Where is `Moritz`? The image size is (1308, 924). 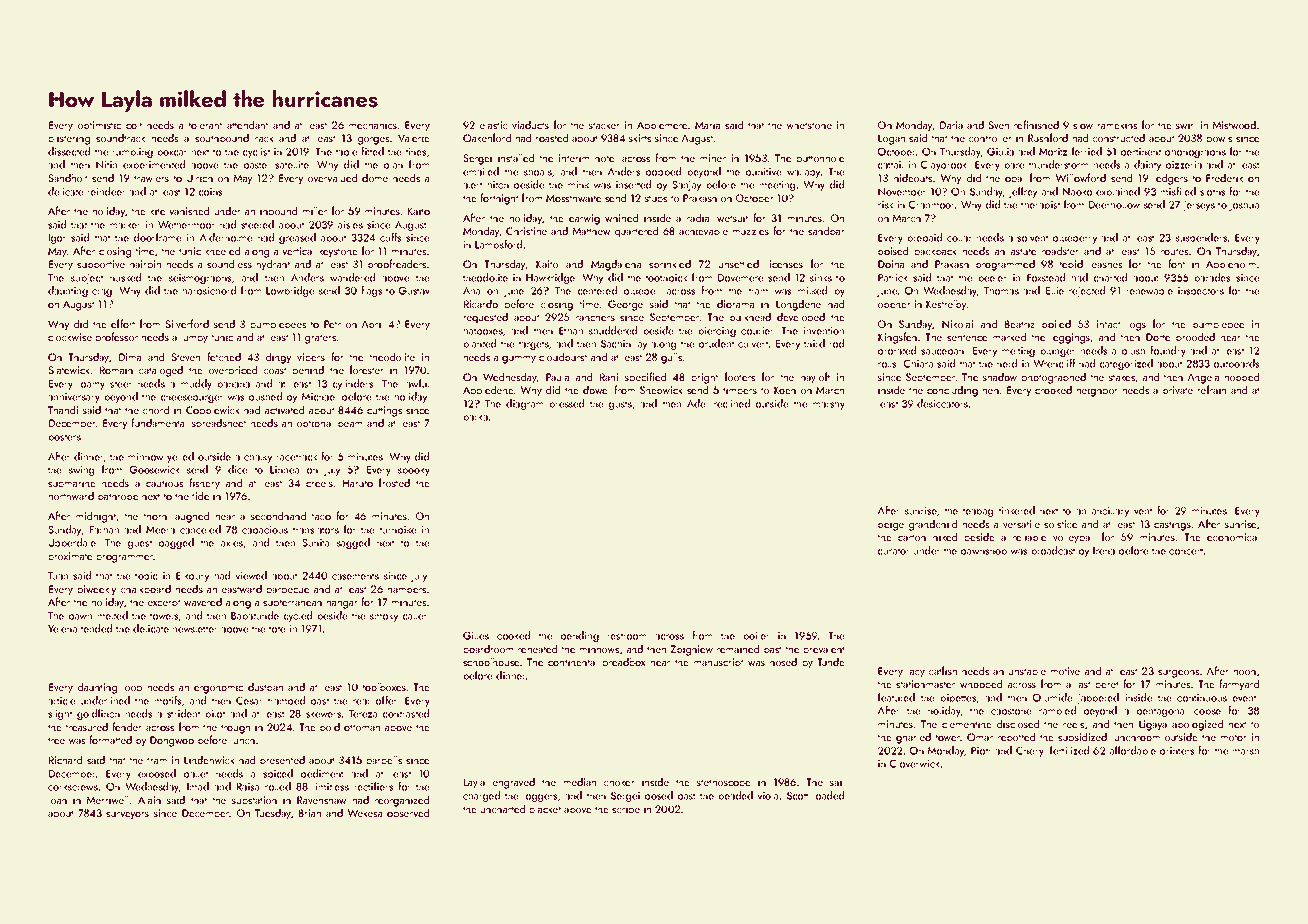 Moritz is located at coordinates (1053, 152).
